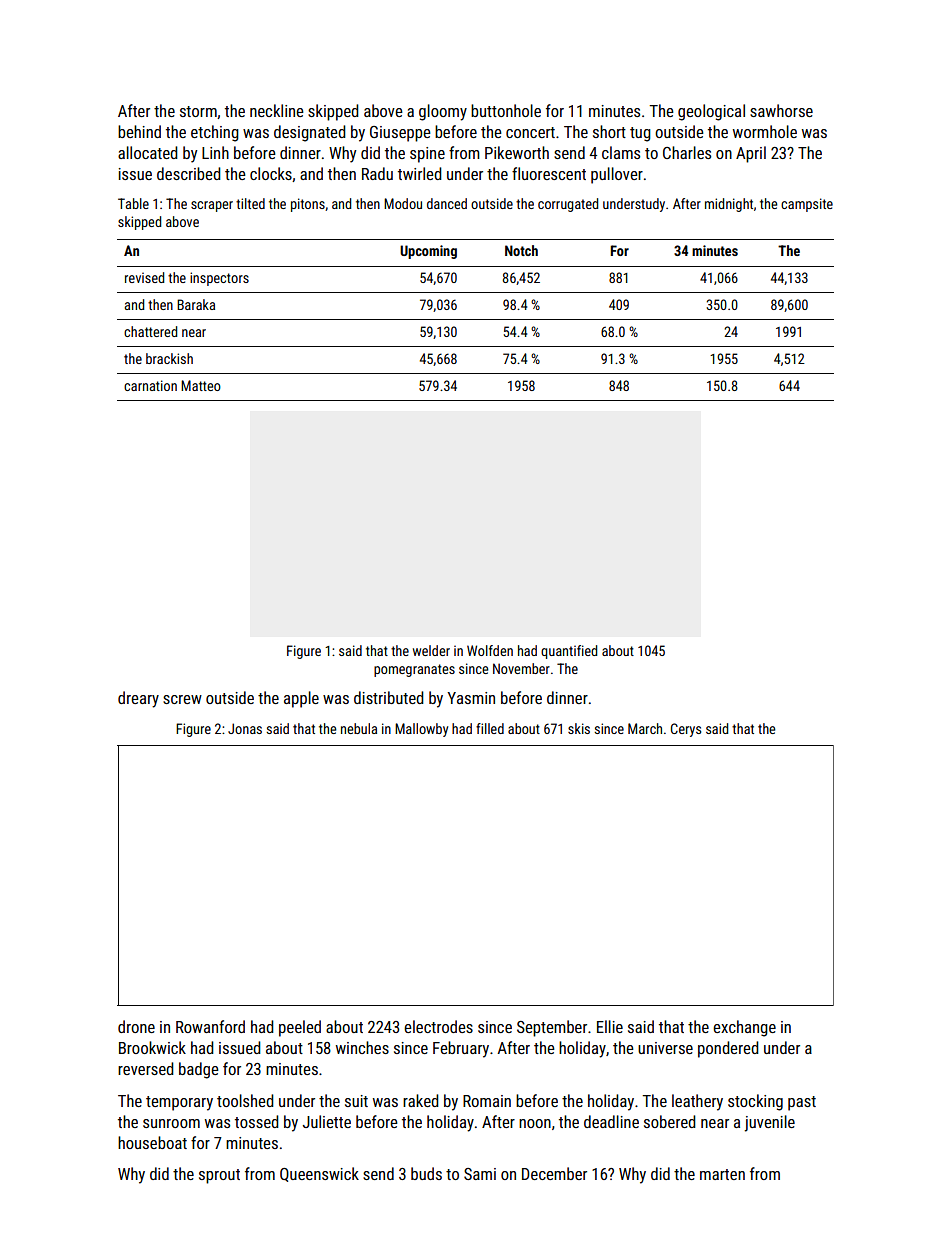 This screenshot has height=1233, width=952. What do you see at coordinates (579, 728) in the screenshot?
I see `skis` at bounding box center [579, 728].
